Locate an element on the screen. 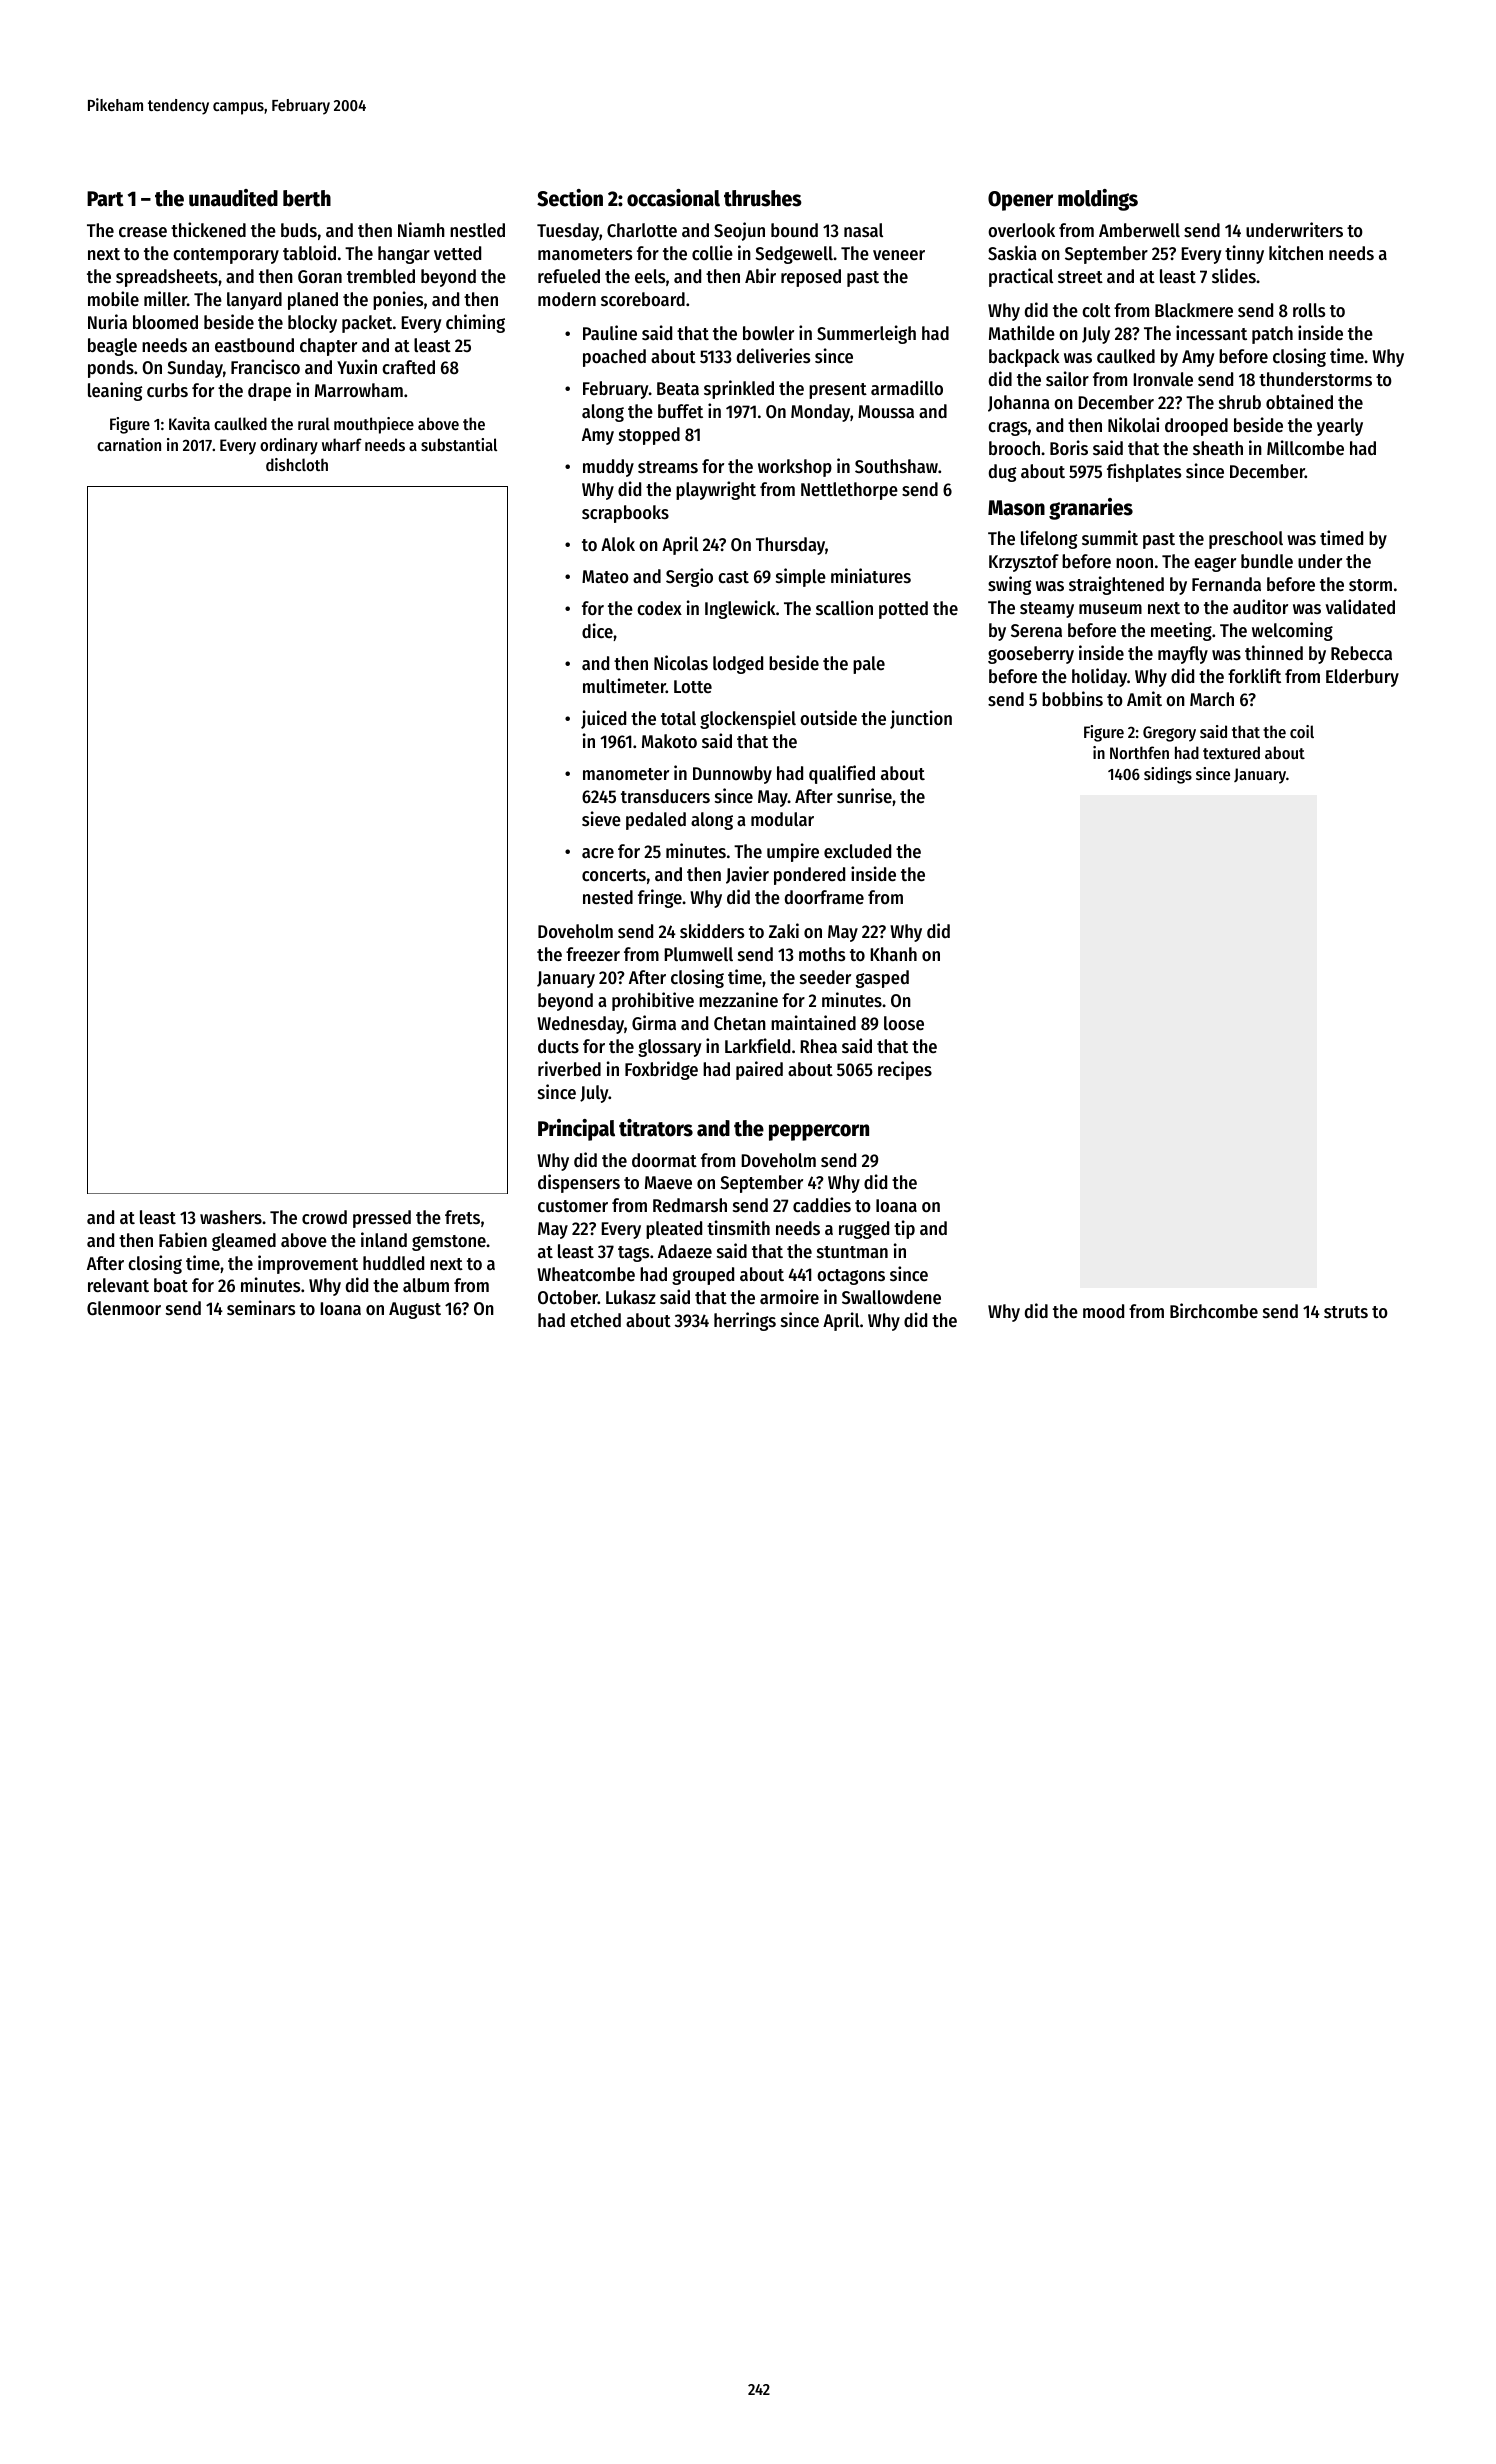 The width and height of the screenshot is (1496, 2464). unaudited is located at coordinates (233, 198).
